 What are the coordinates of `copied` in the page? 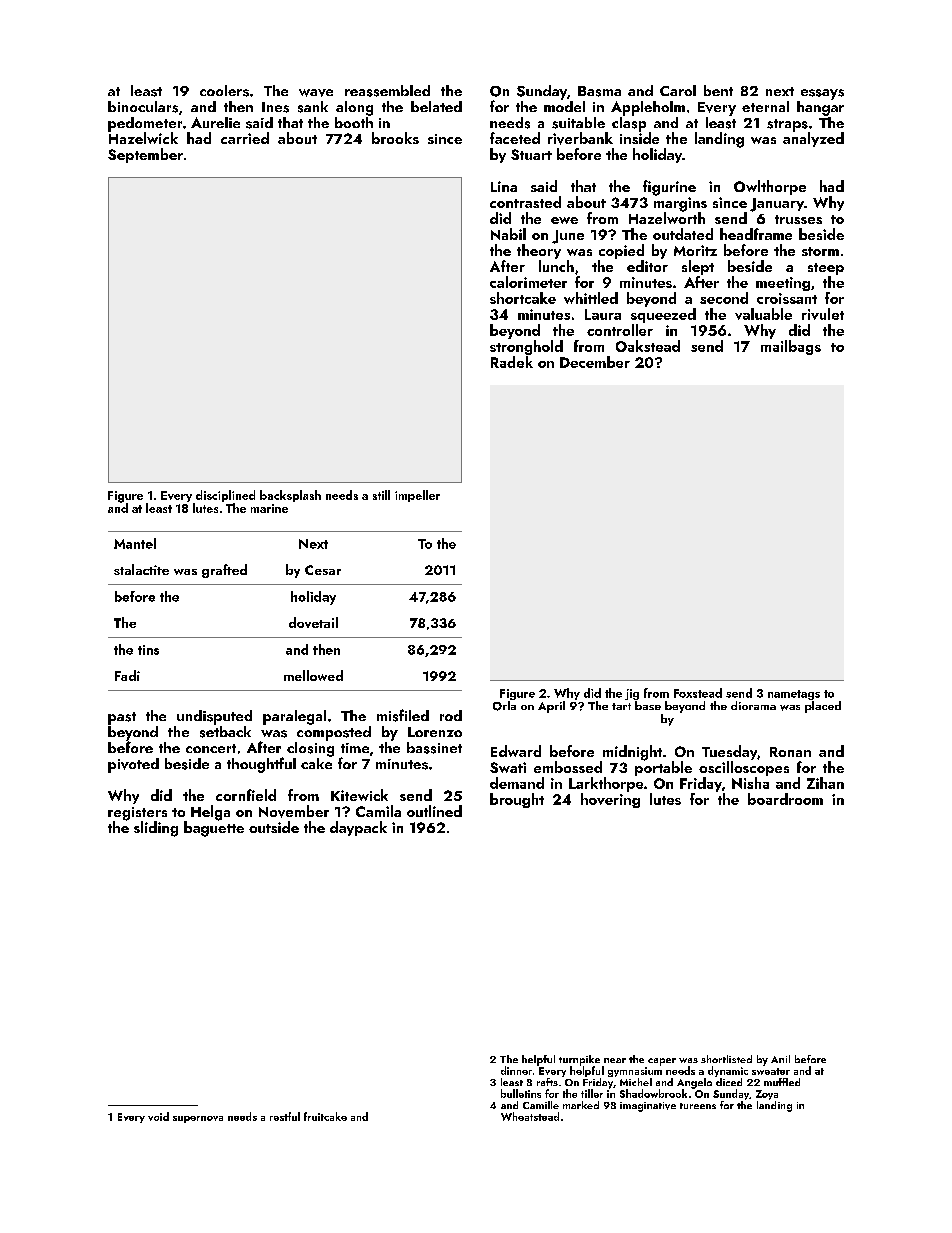 It's located at (621, 251).
